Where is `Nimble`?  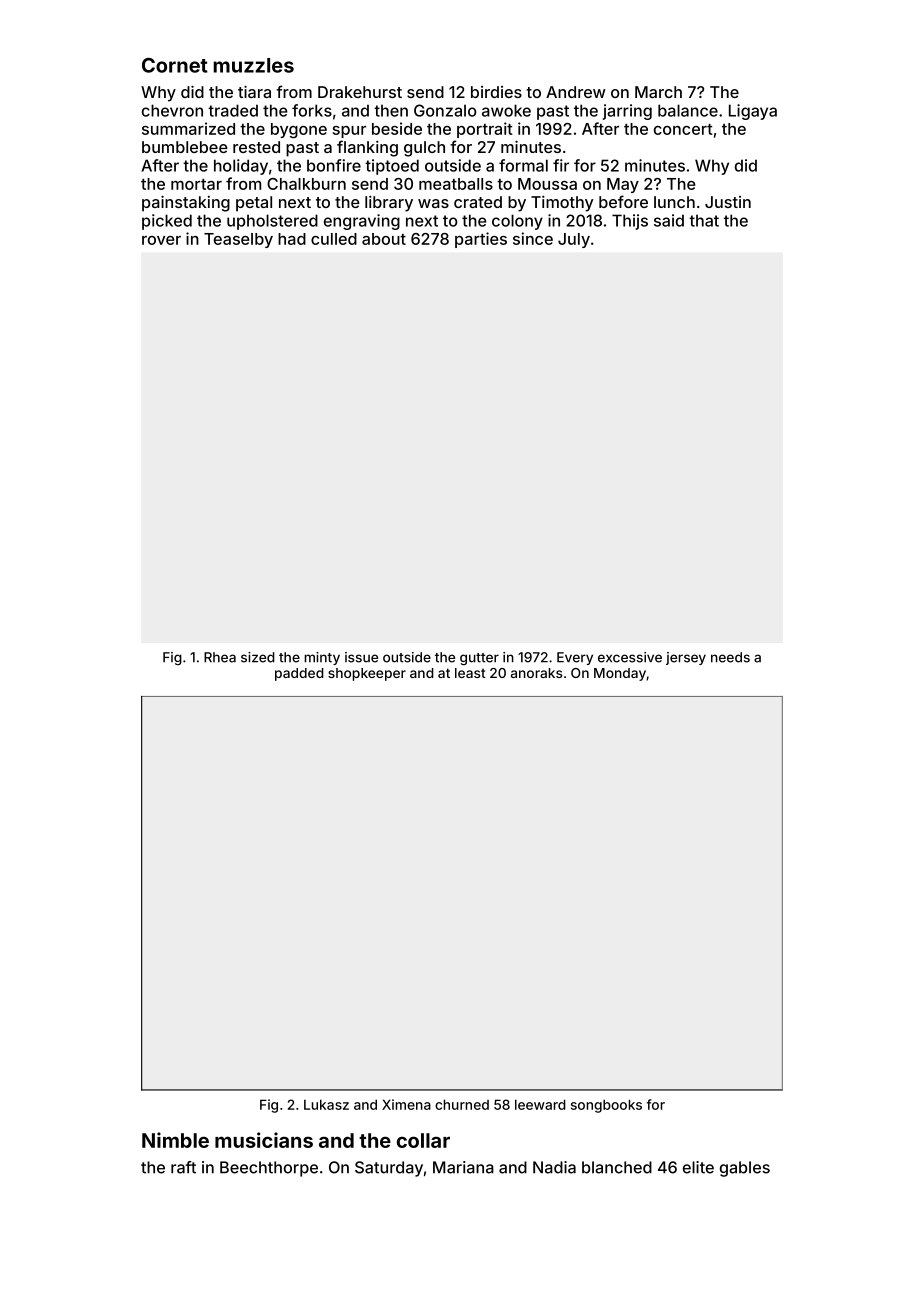 Nimble is located at coordinates (175, 1140).
